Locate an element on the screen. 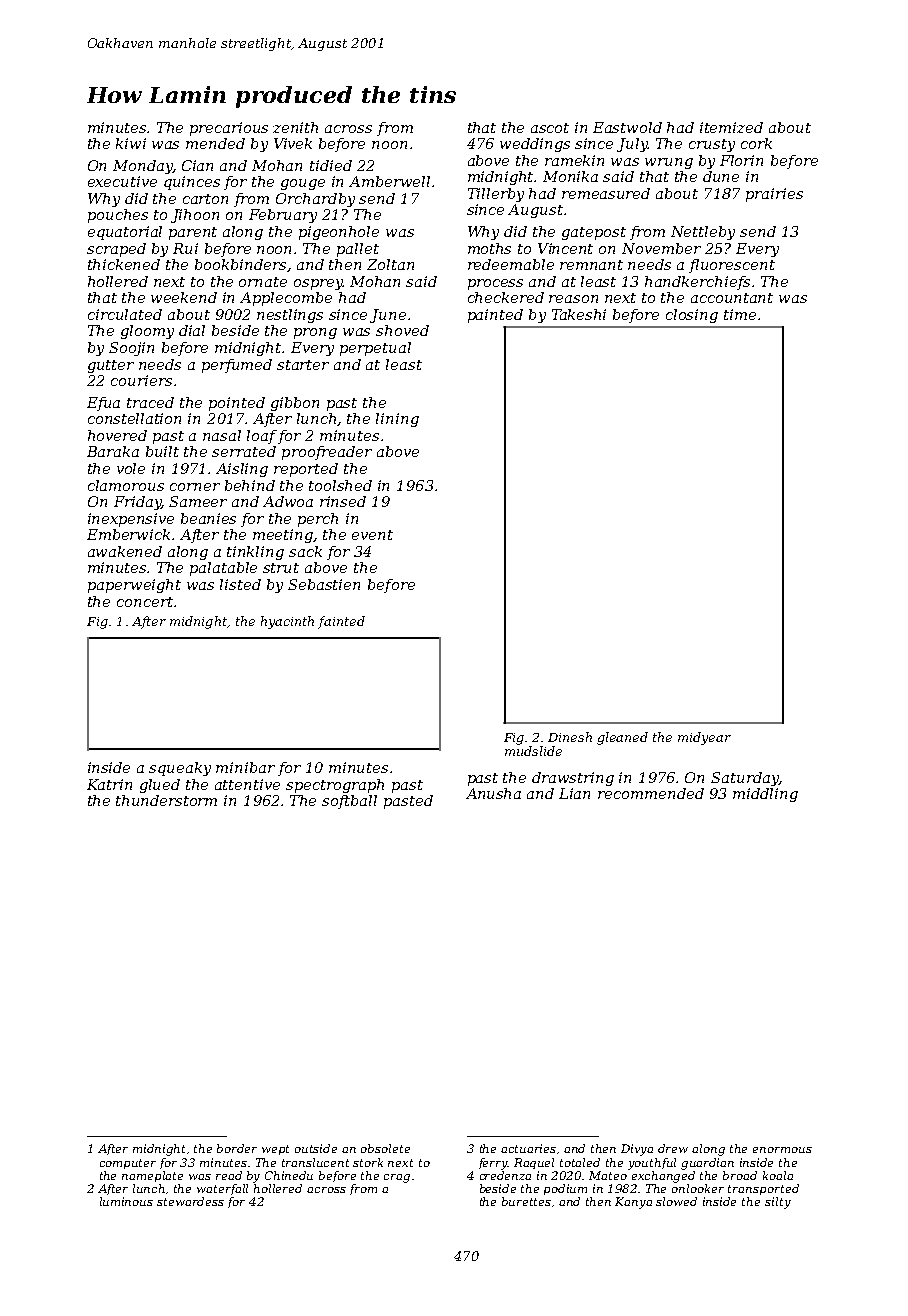 The width and height of the screenshot is (908, 1316). Katrin is located at coordinates (109, 784).
